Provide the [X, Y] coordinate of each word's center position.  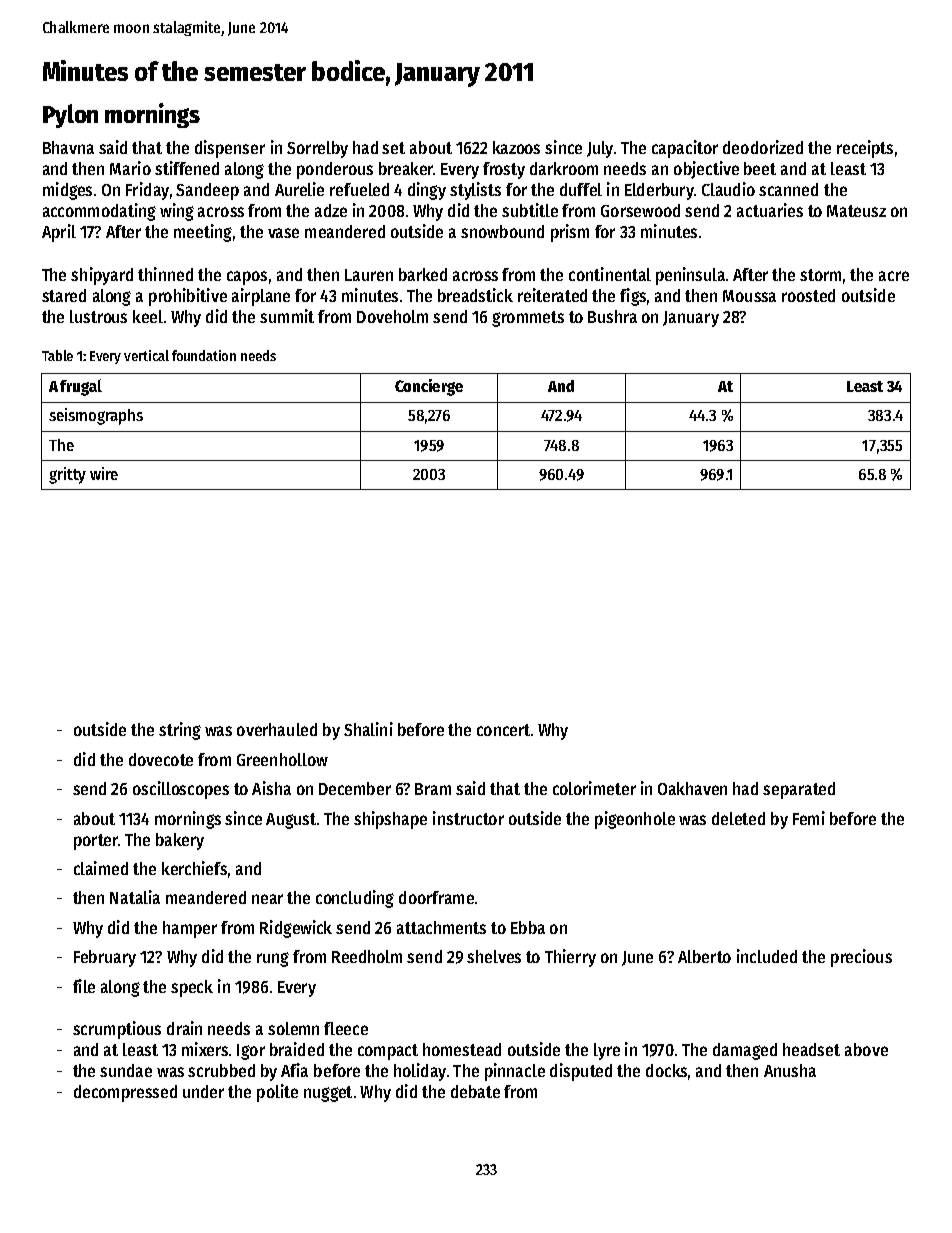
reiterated [552, 295]
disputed [581, 1072]
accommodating [99, 212]
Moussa [749, 296]
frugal [81, 387]
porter [96, 842]
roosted [808, 295]
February [105, 958]
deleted [738, 818]
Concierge [429, 387]
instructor [468, 818]
